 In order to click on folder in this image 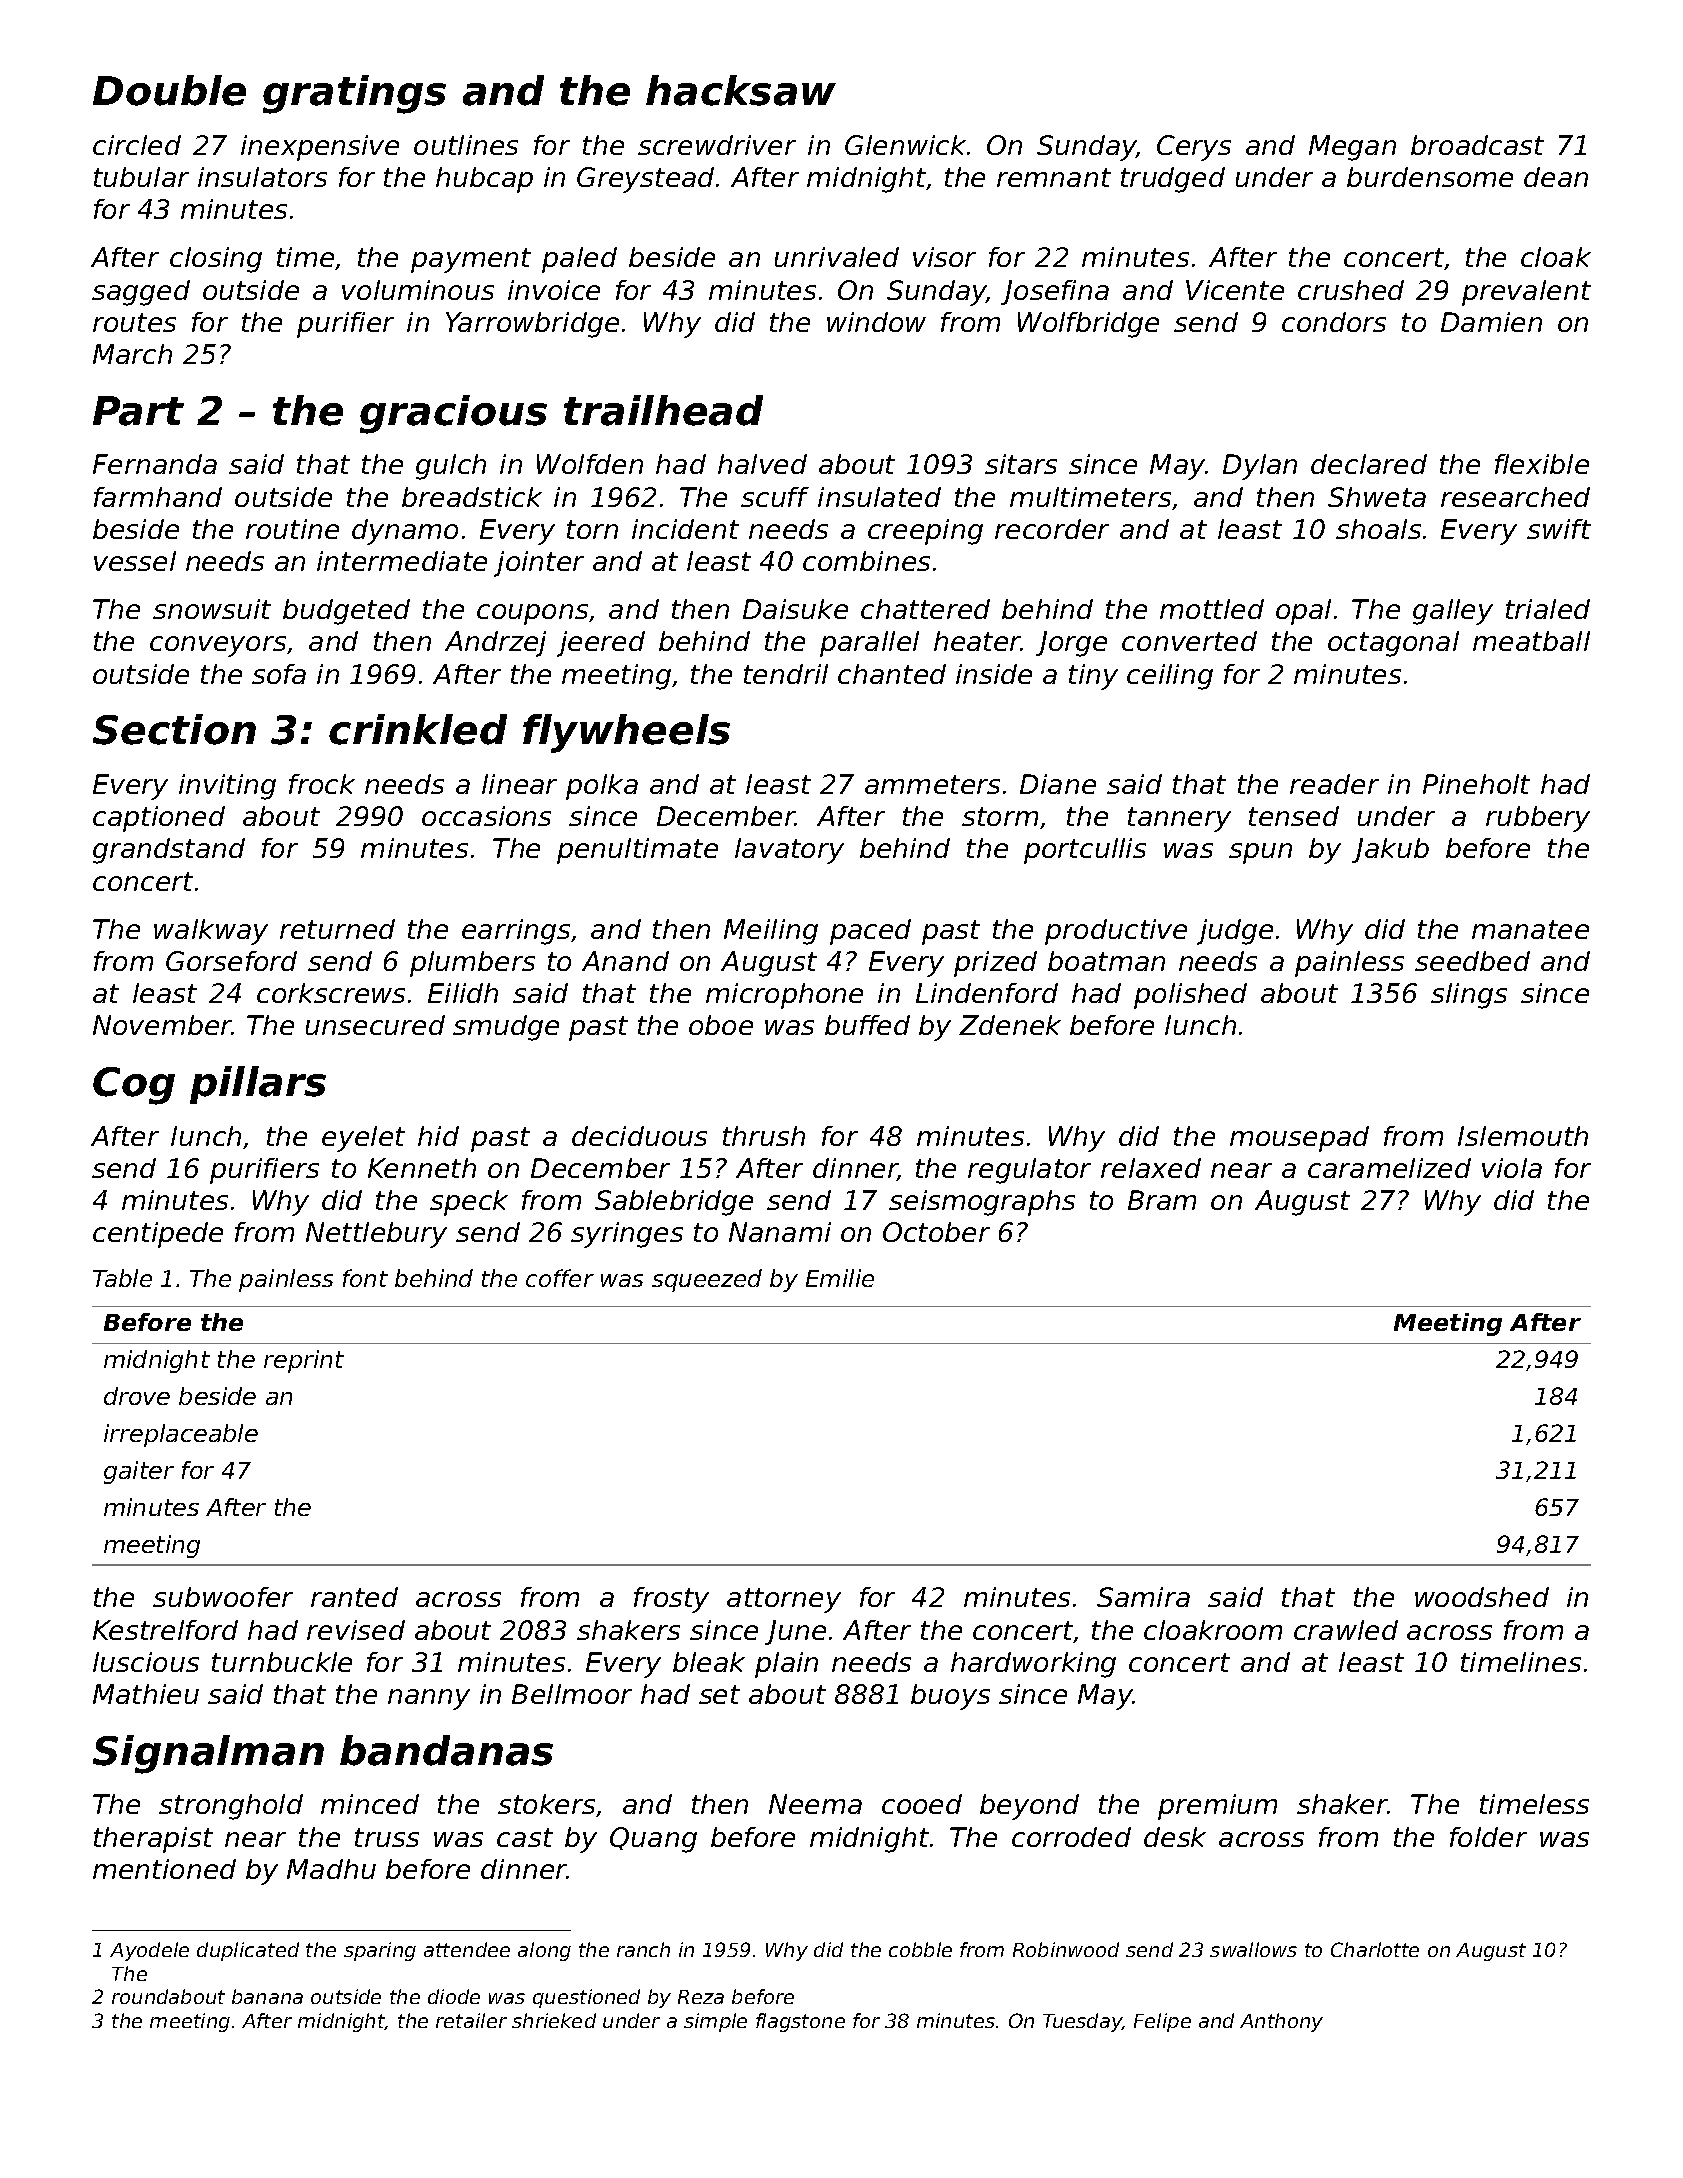, I will do `click(1488, 1837)`.
